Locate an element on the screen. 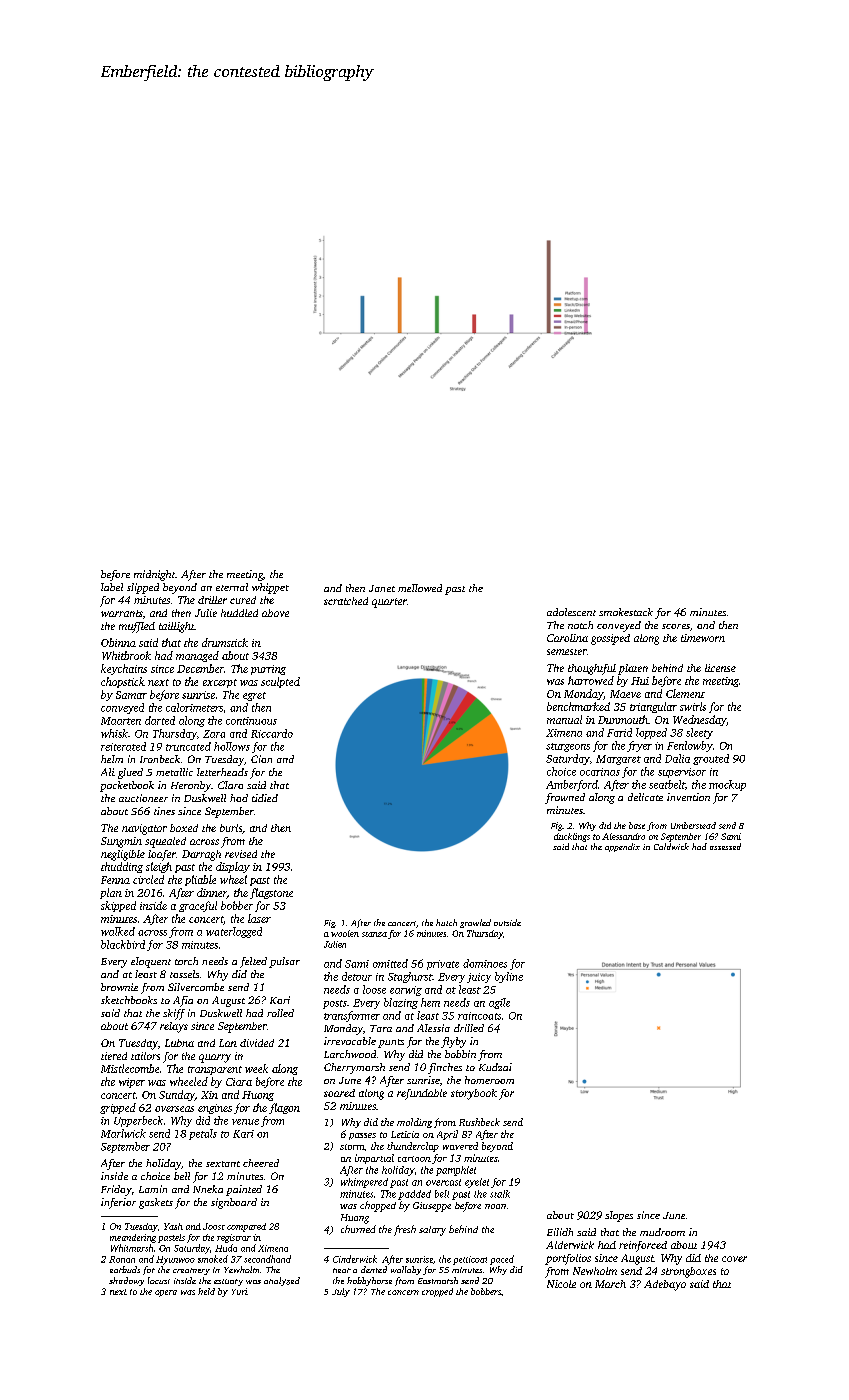 The width and height of the screenshot is (849, 1400). manual is located at coordinates (564, 719).
